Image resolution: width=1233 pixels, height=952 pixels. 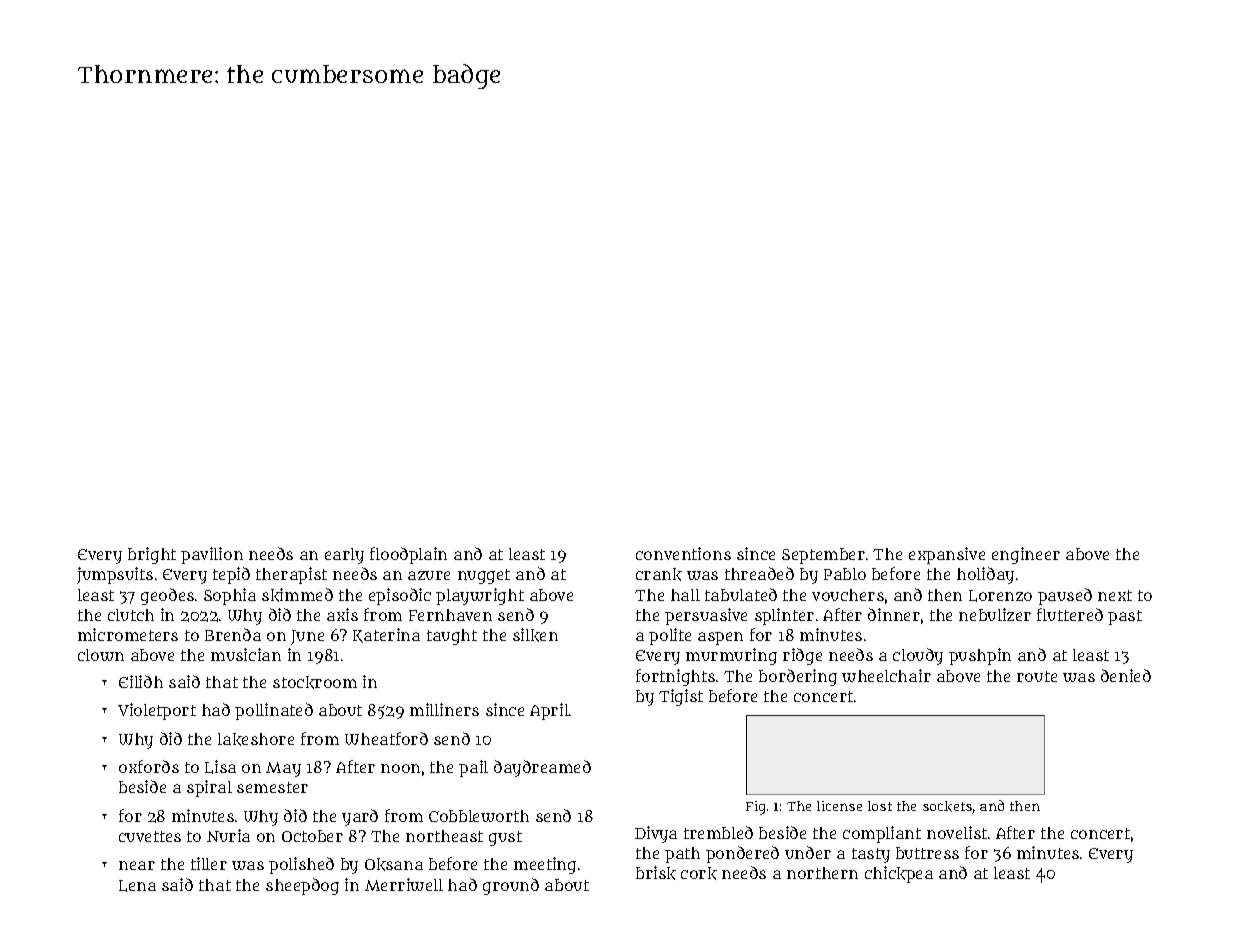 What do you see at coordinates (152, 555) in the screenshot?
I see `bright` at bounding box center [152, 555].
